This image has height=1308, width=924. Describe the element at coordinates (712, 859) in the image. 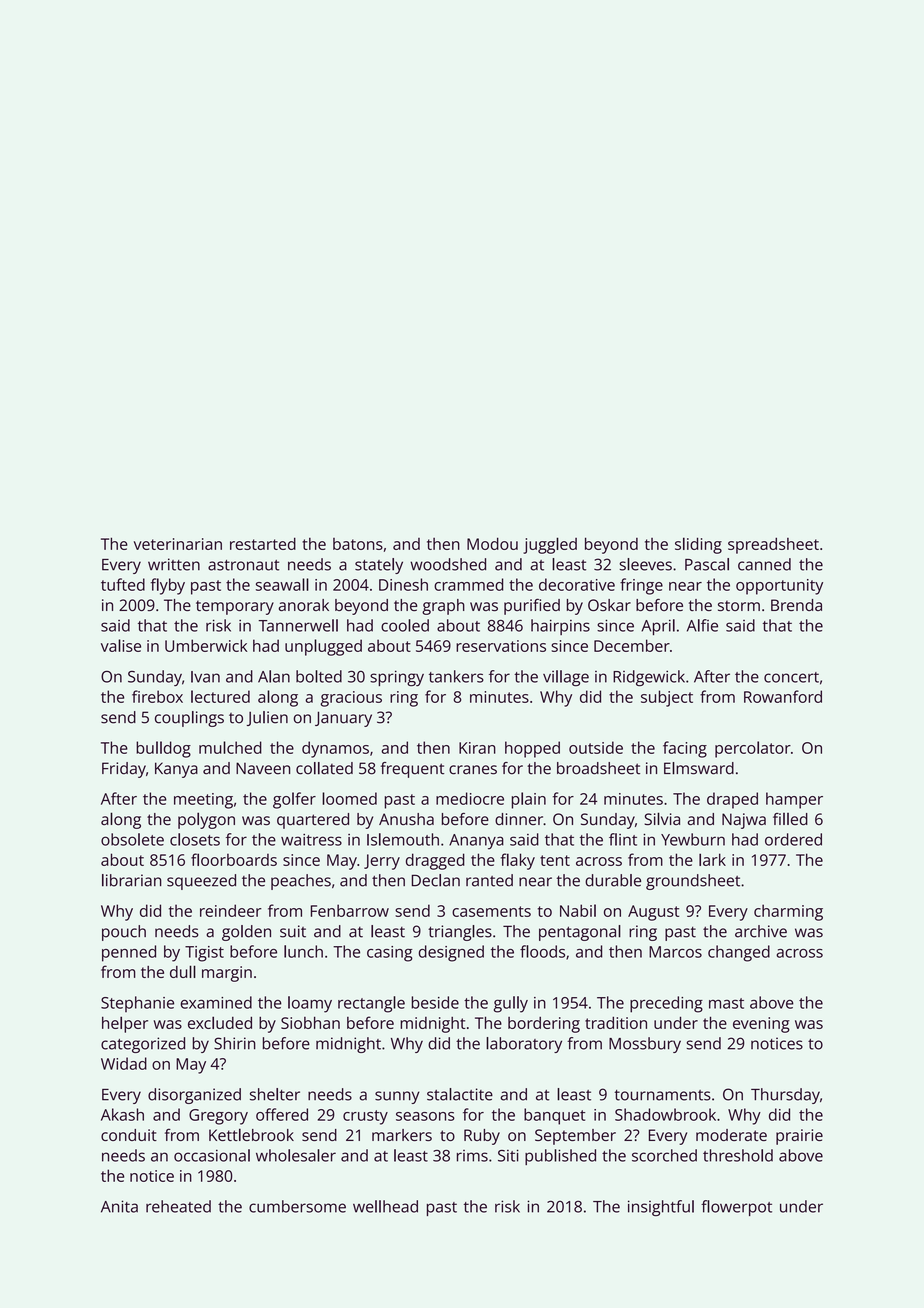

I see `lark` at that location.
